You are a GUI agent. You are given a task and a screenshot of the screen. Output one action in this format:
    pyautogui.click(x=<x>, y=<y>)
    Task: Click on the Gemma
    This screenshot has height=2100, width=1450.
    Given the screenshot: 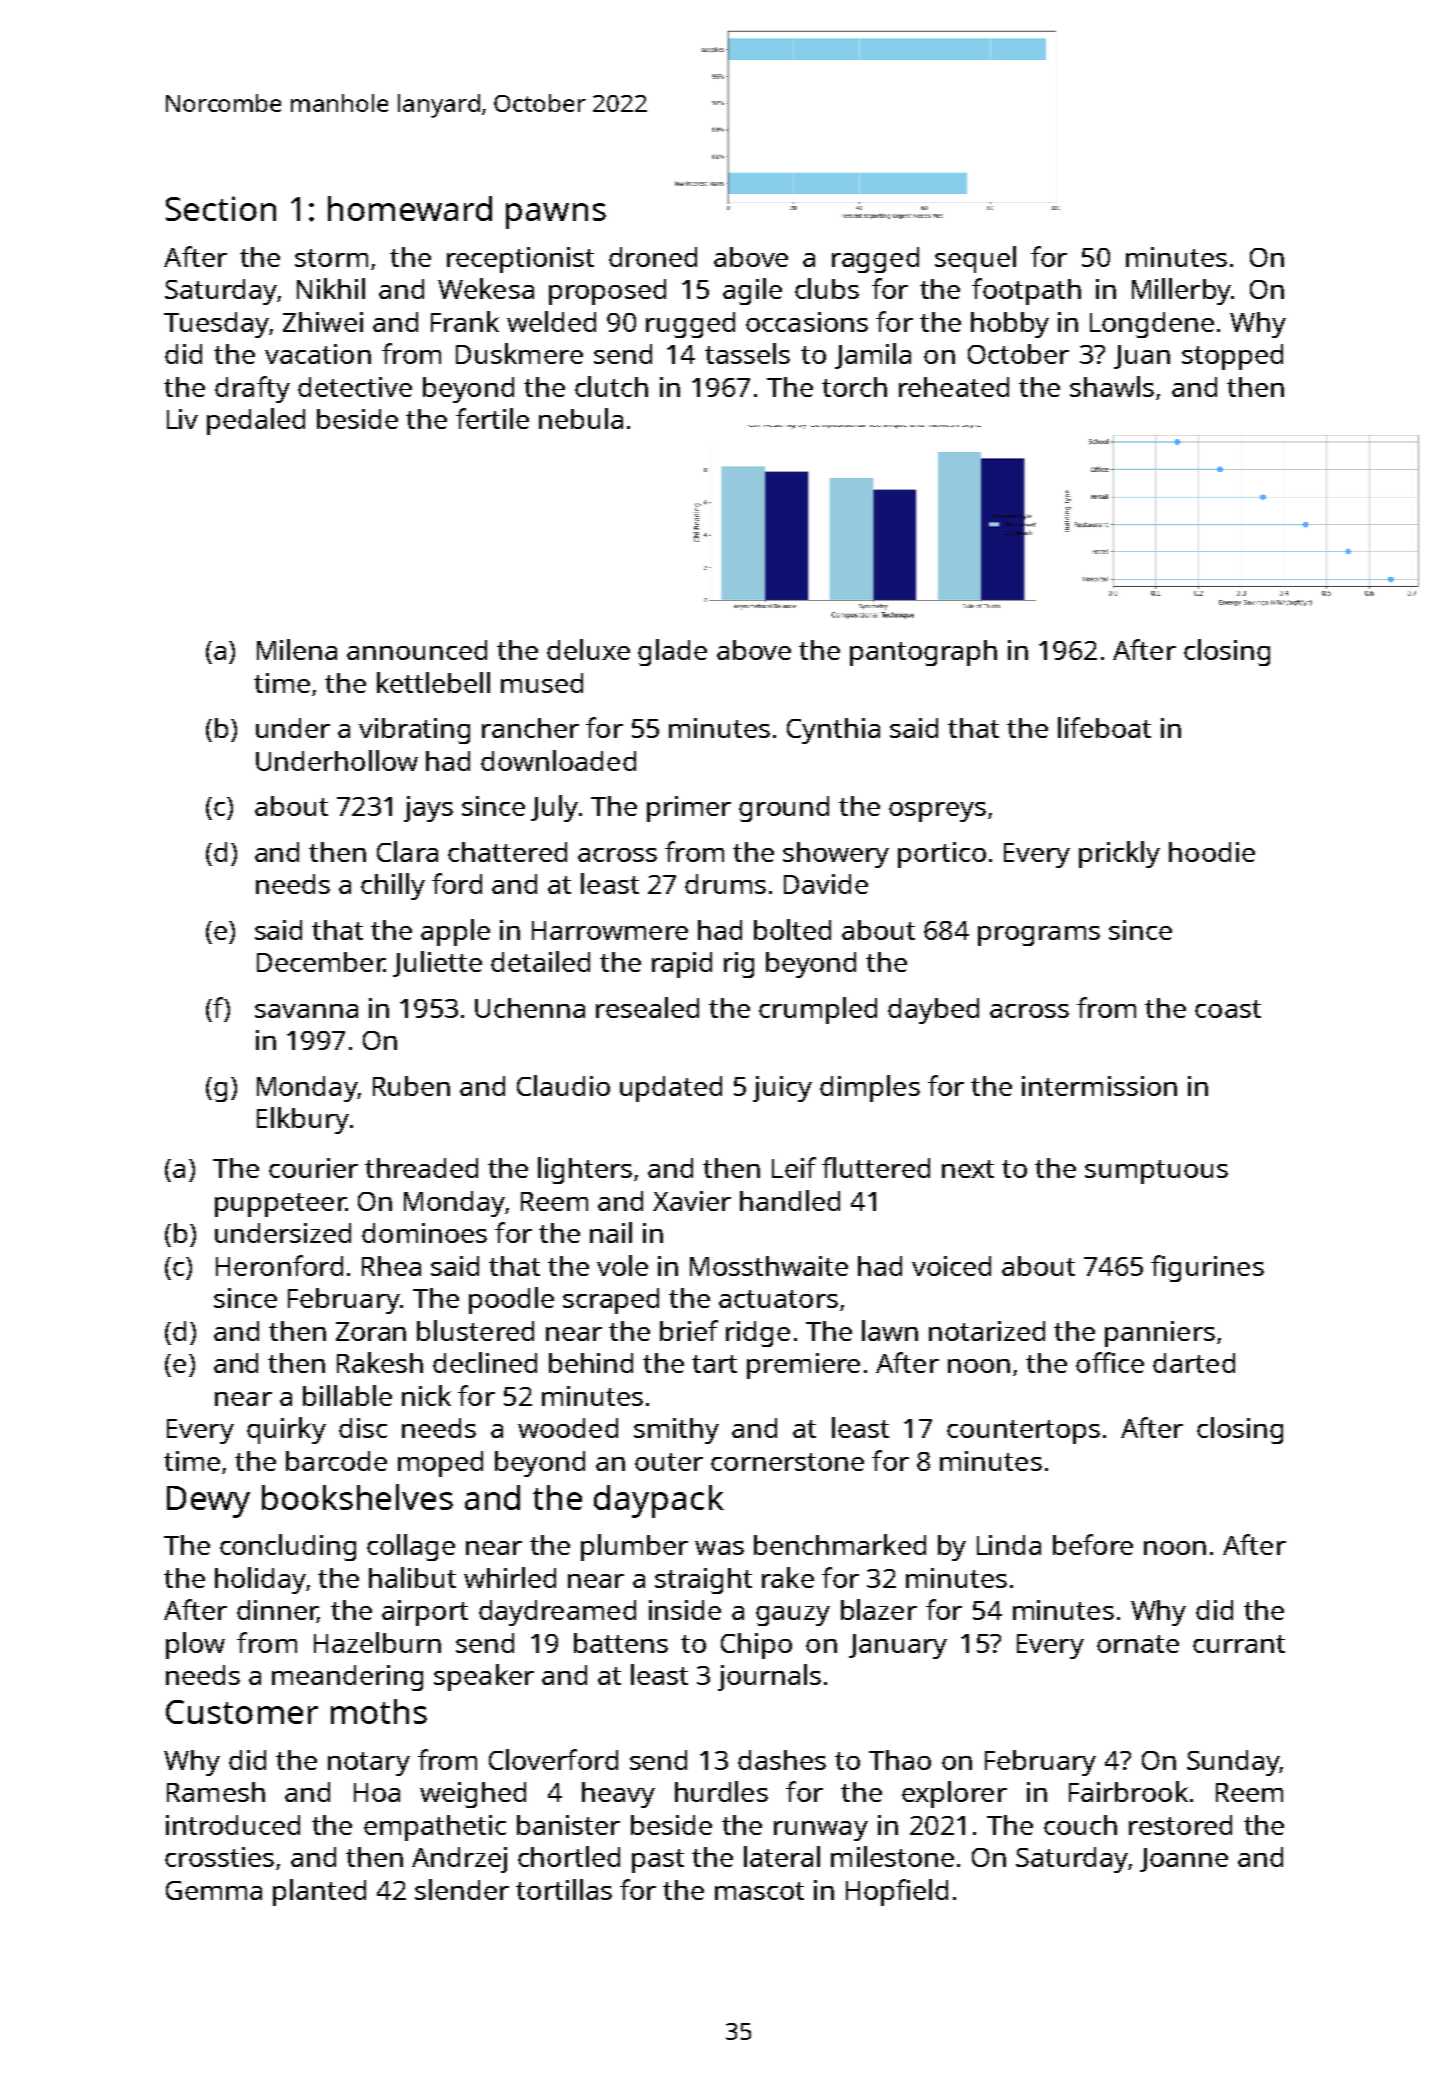 What is the action you would take?
    pyautogui.click(x=214, y=1890)
